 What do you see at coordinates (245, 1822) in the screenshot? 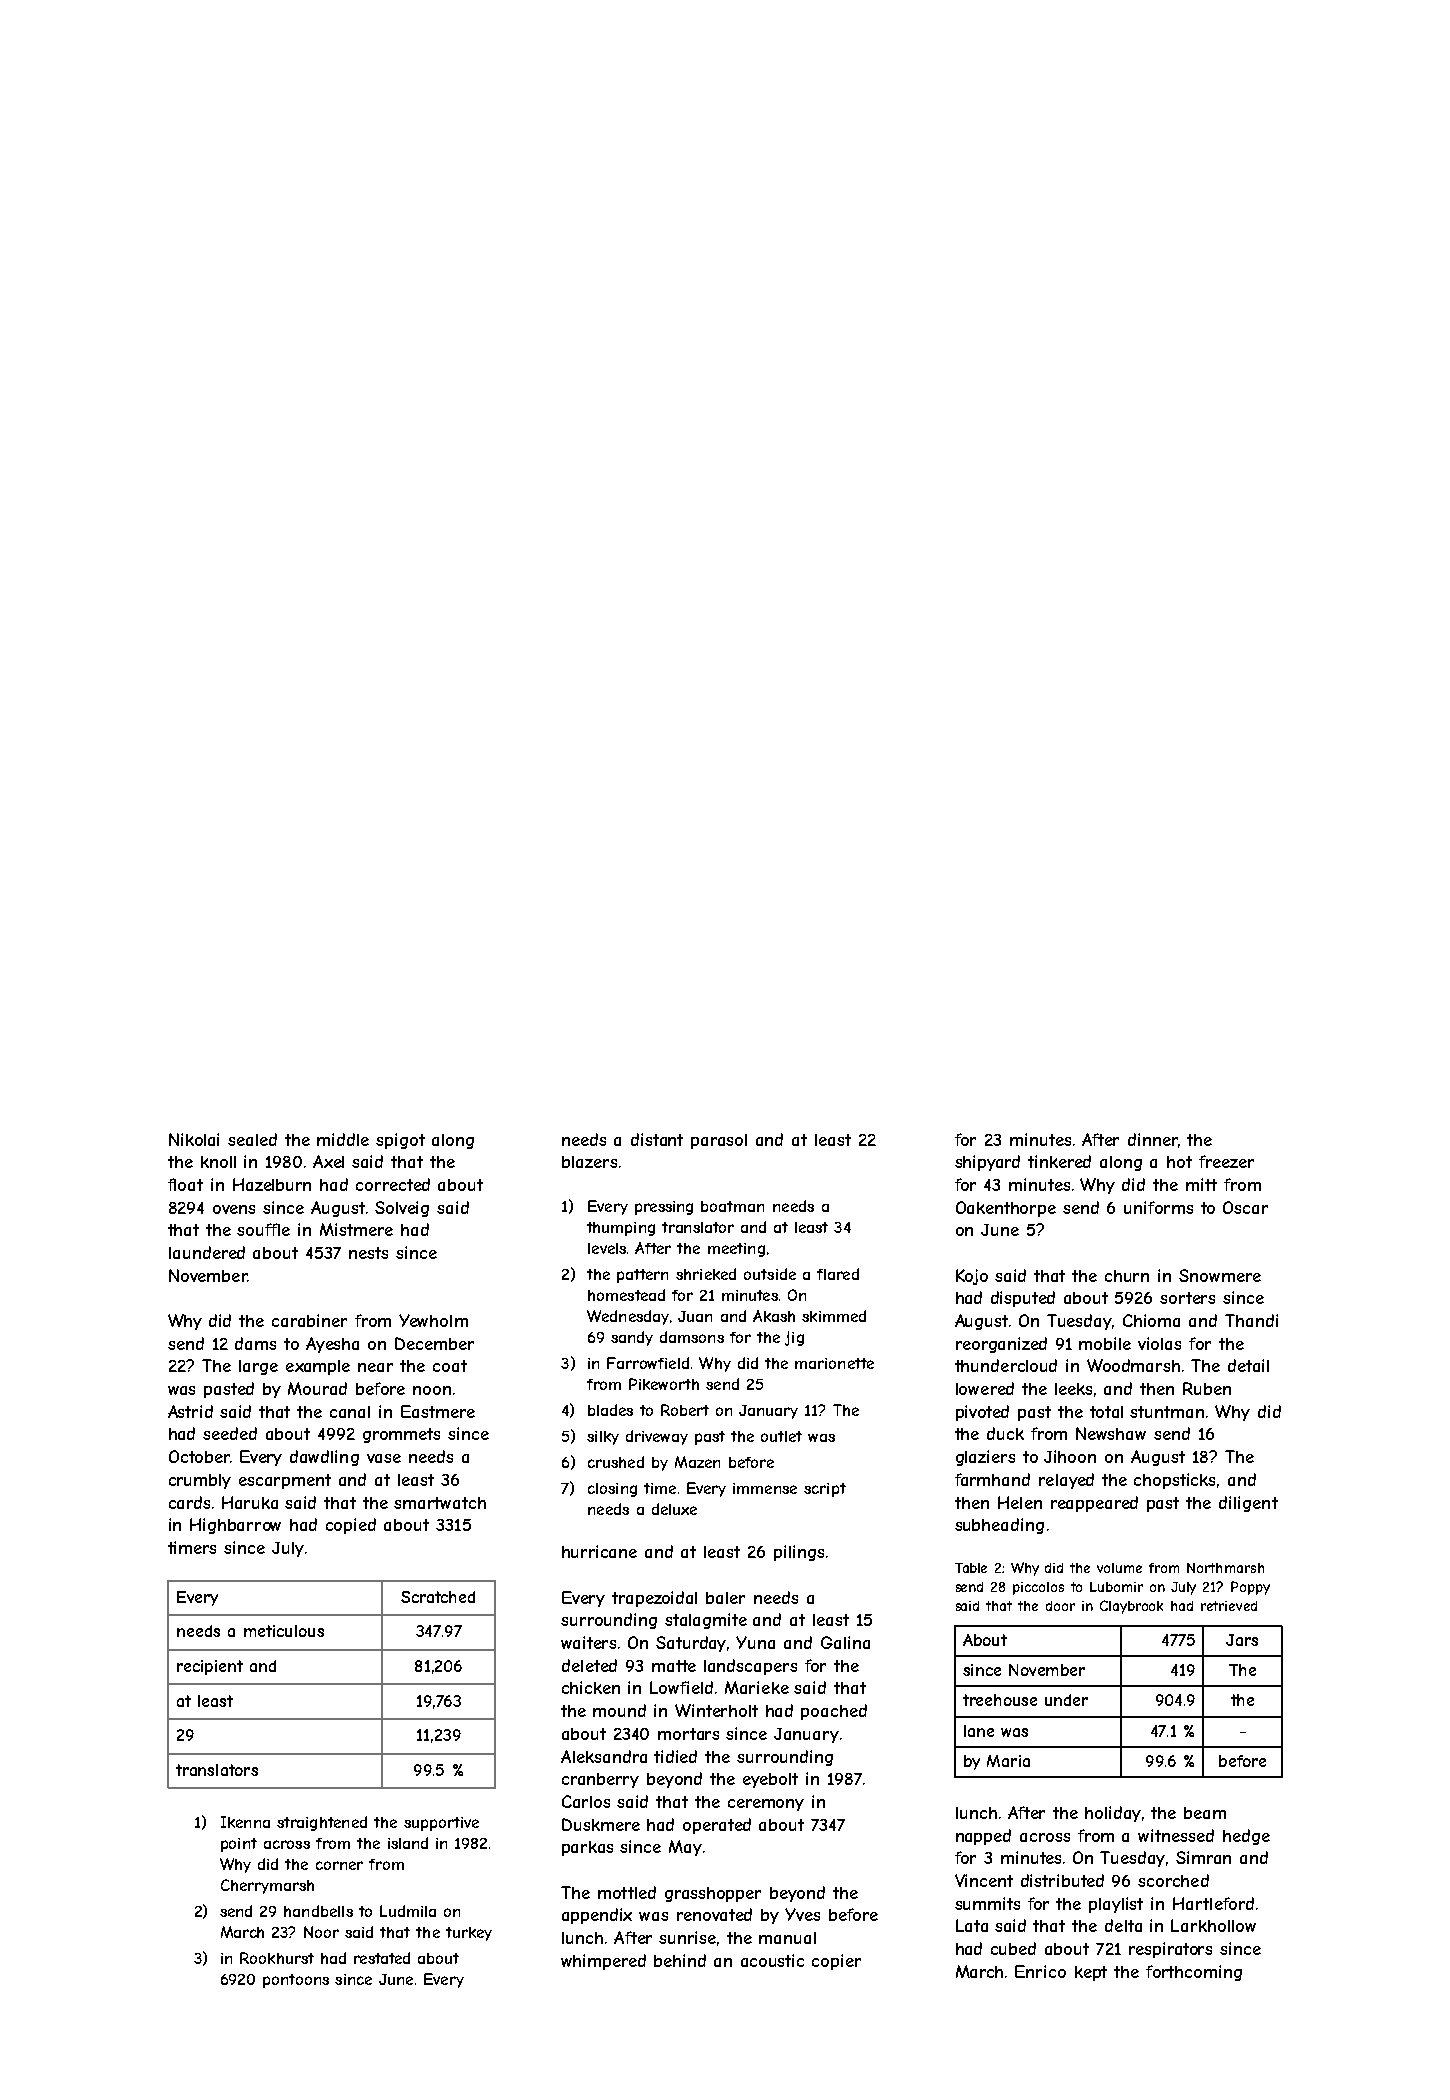
I see `Ikenna` at bounding box center [245, 1822].
